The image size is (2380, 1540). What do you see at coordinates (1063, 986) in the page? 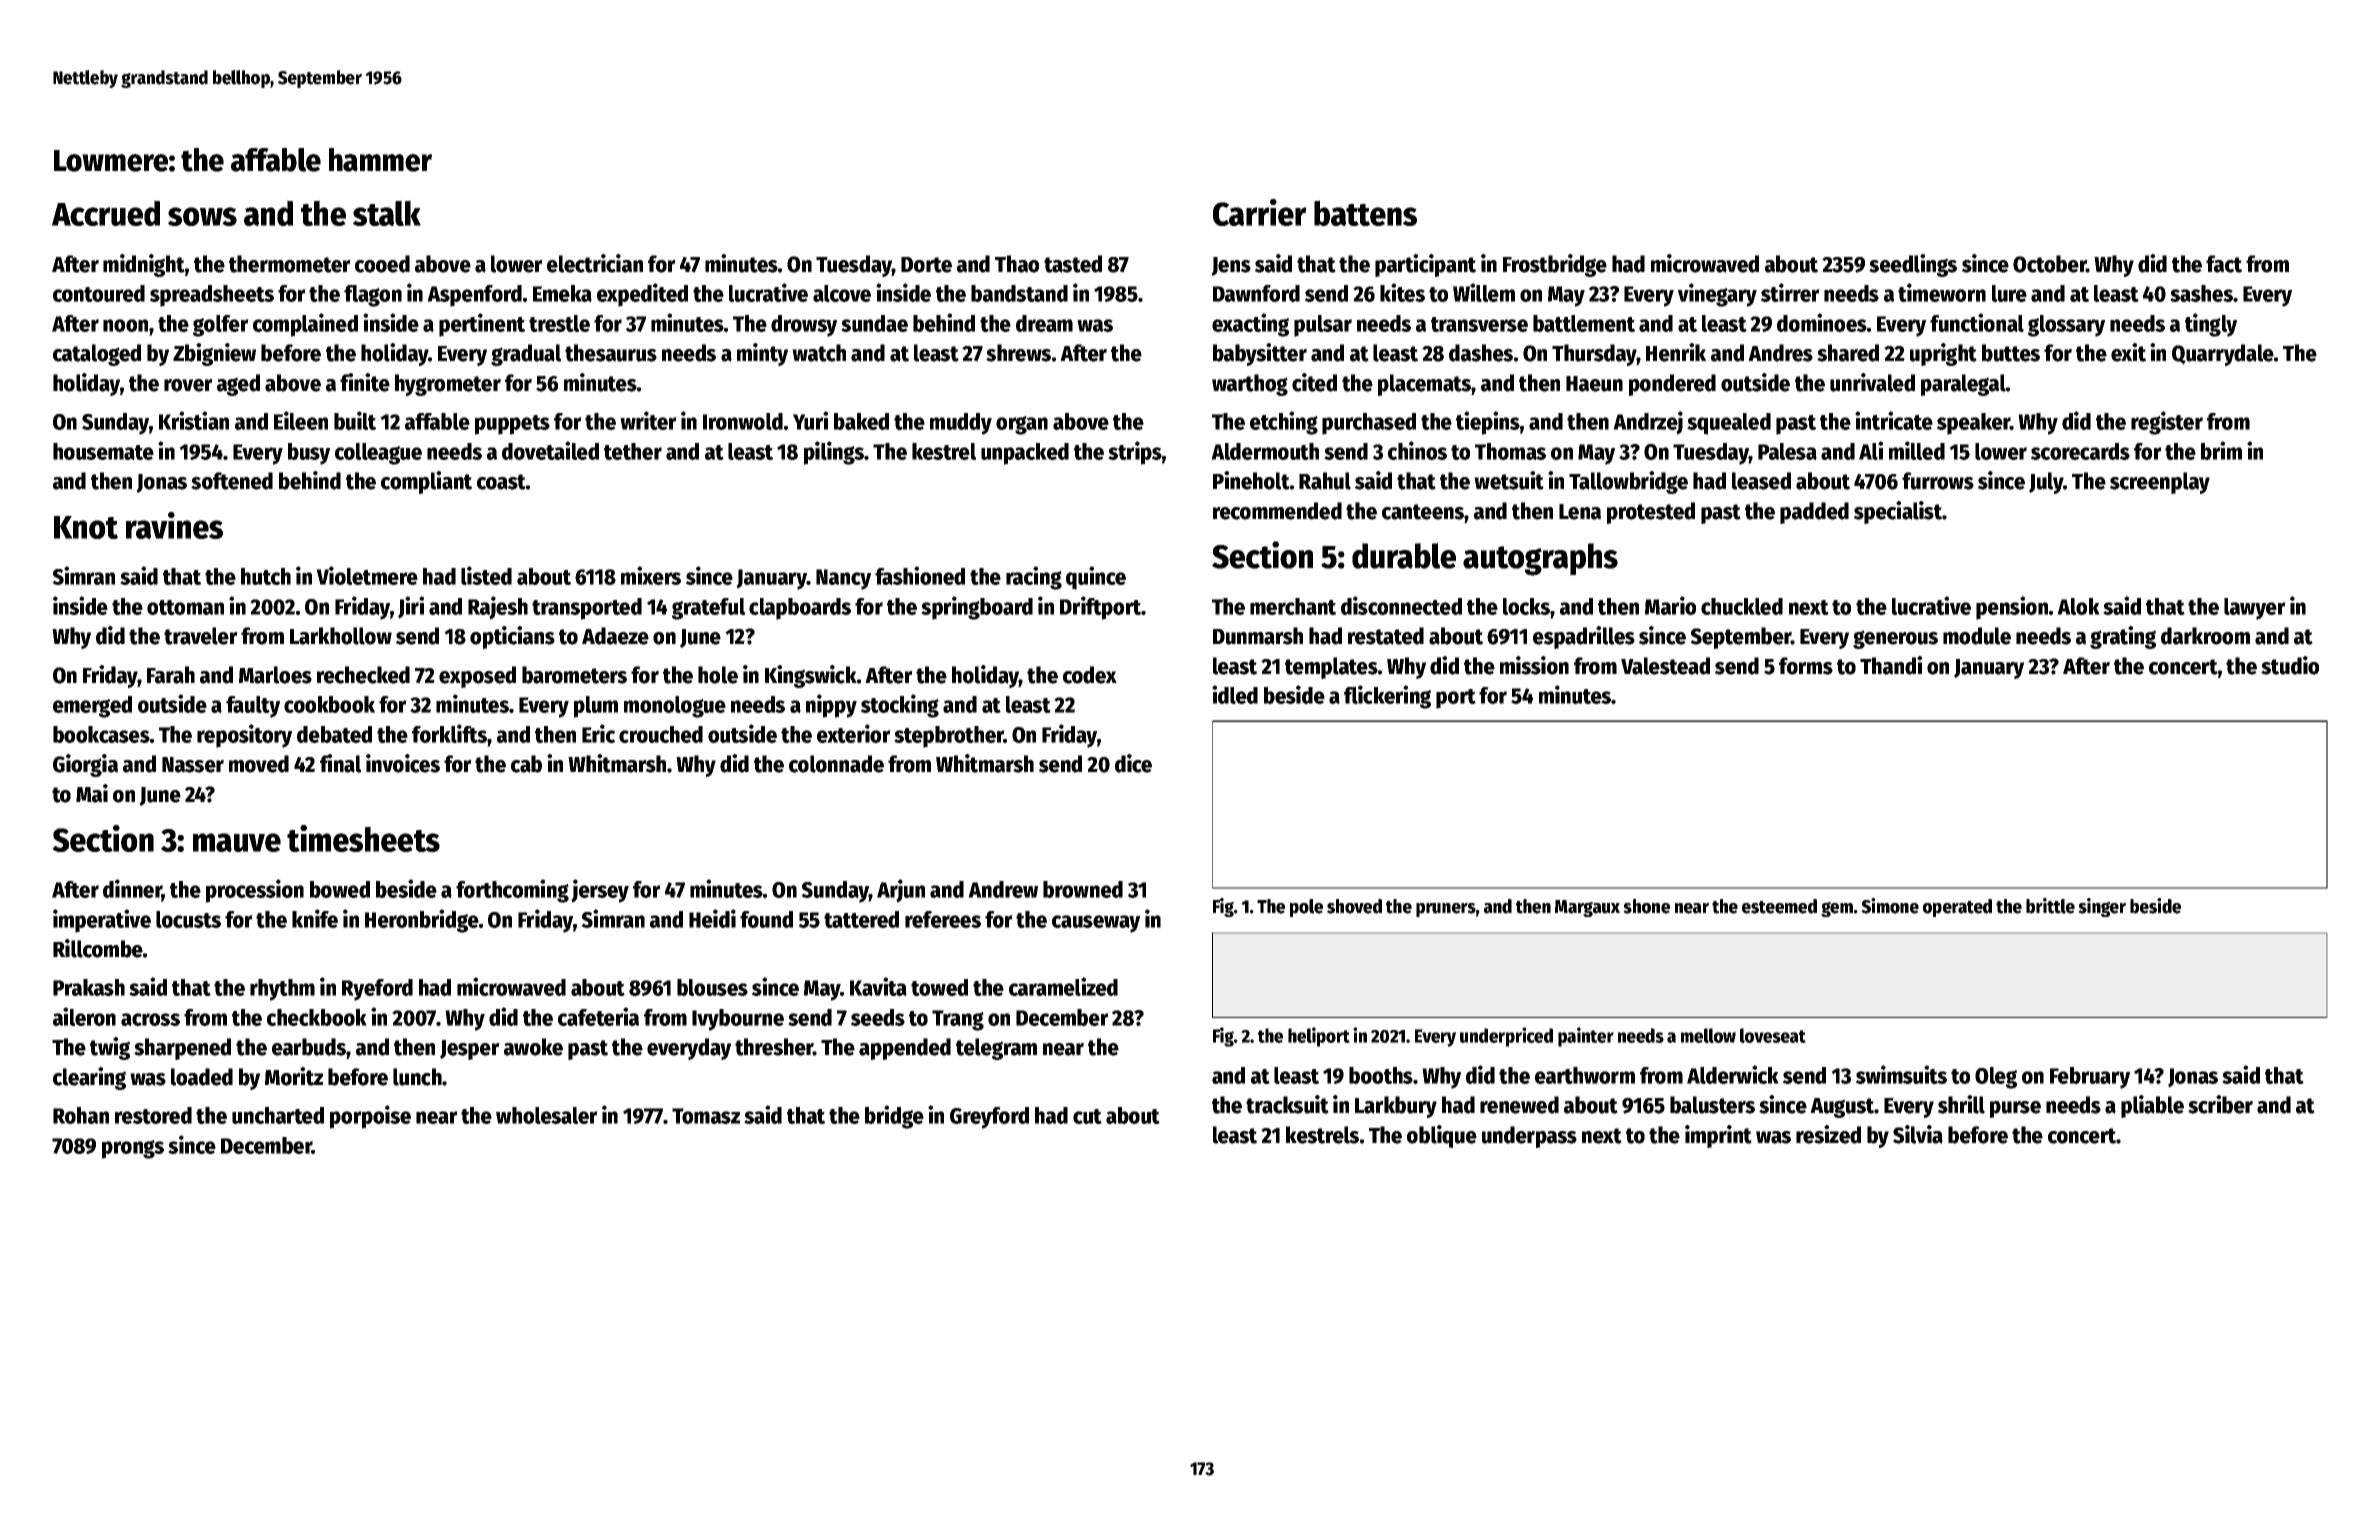
I see `caramelized` at bounding box center [1063, 986].
